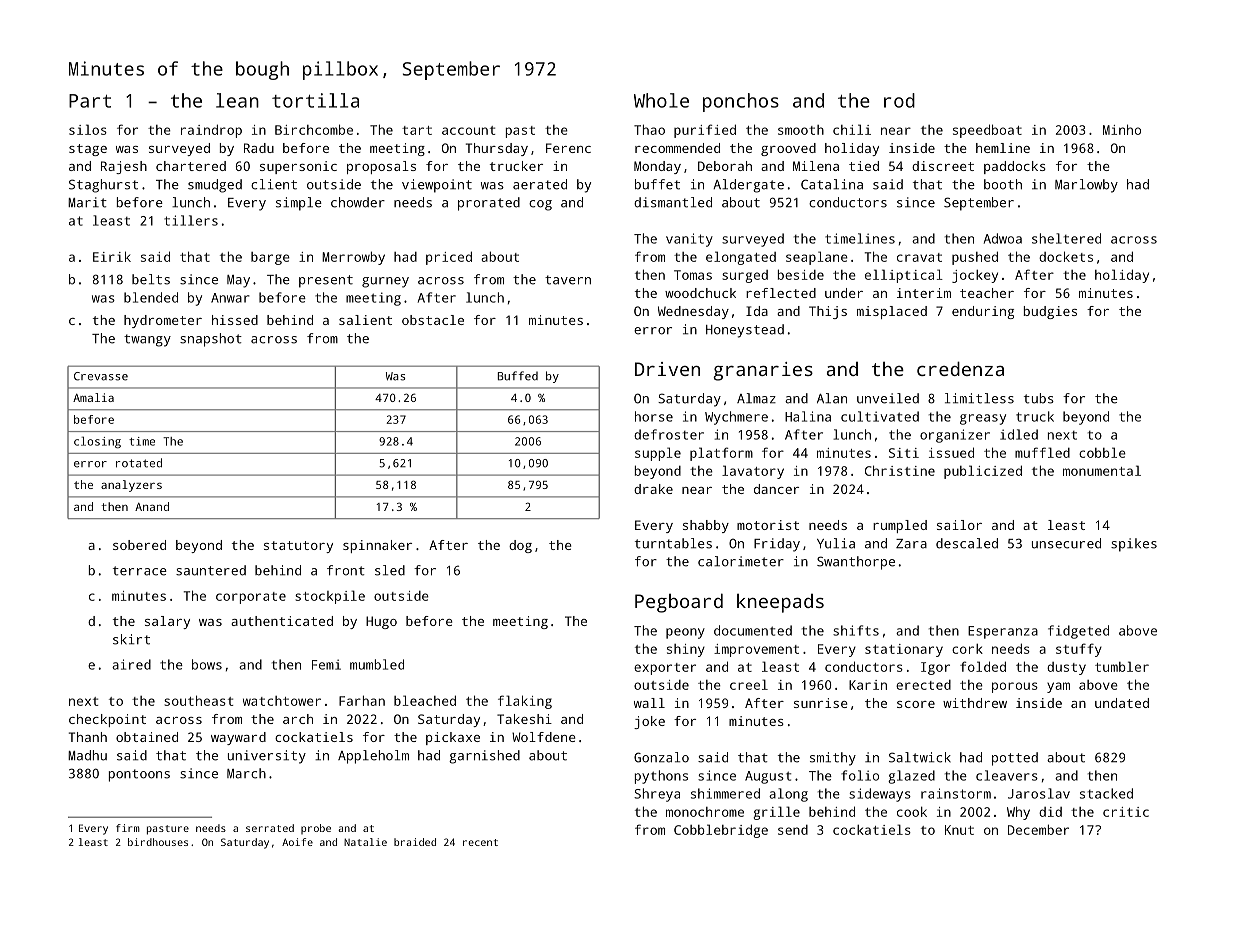 The image size is (1233, 952). What do you see at coordinates (90, 101) in the screenshot?
I see `Part` at bounding box center [90, 101].
